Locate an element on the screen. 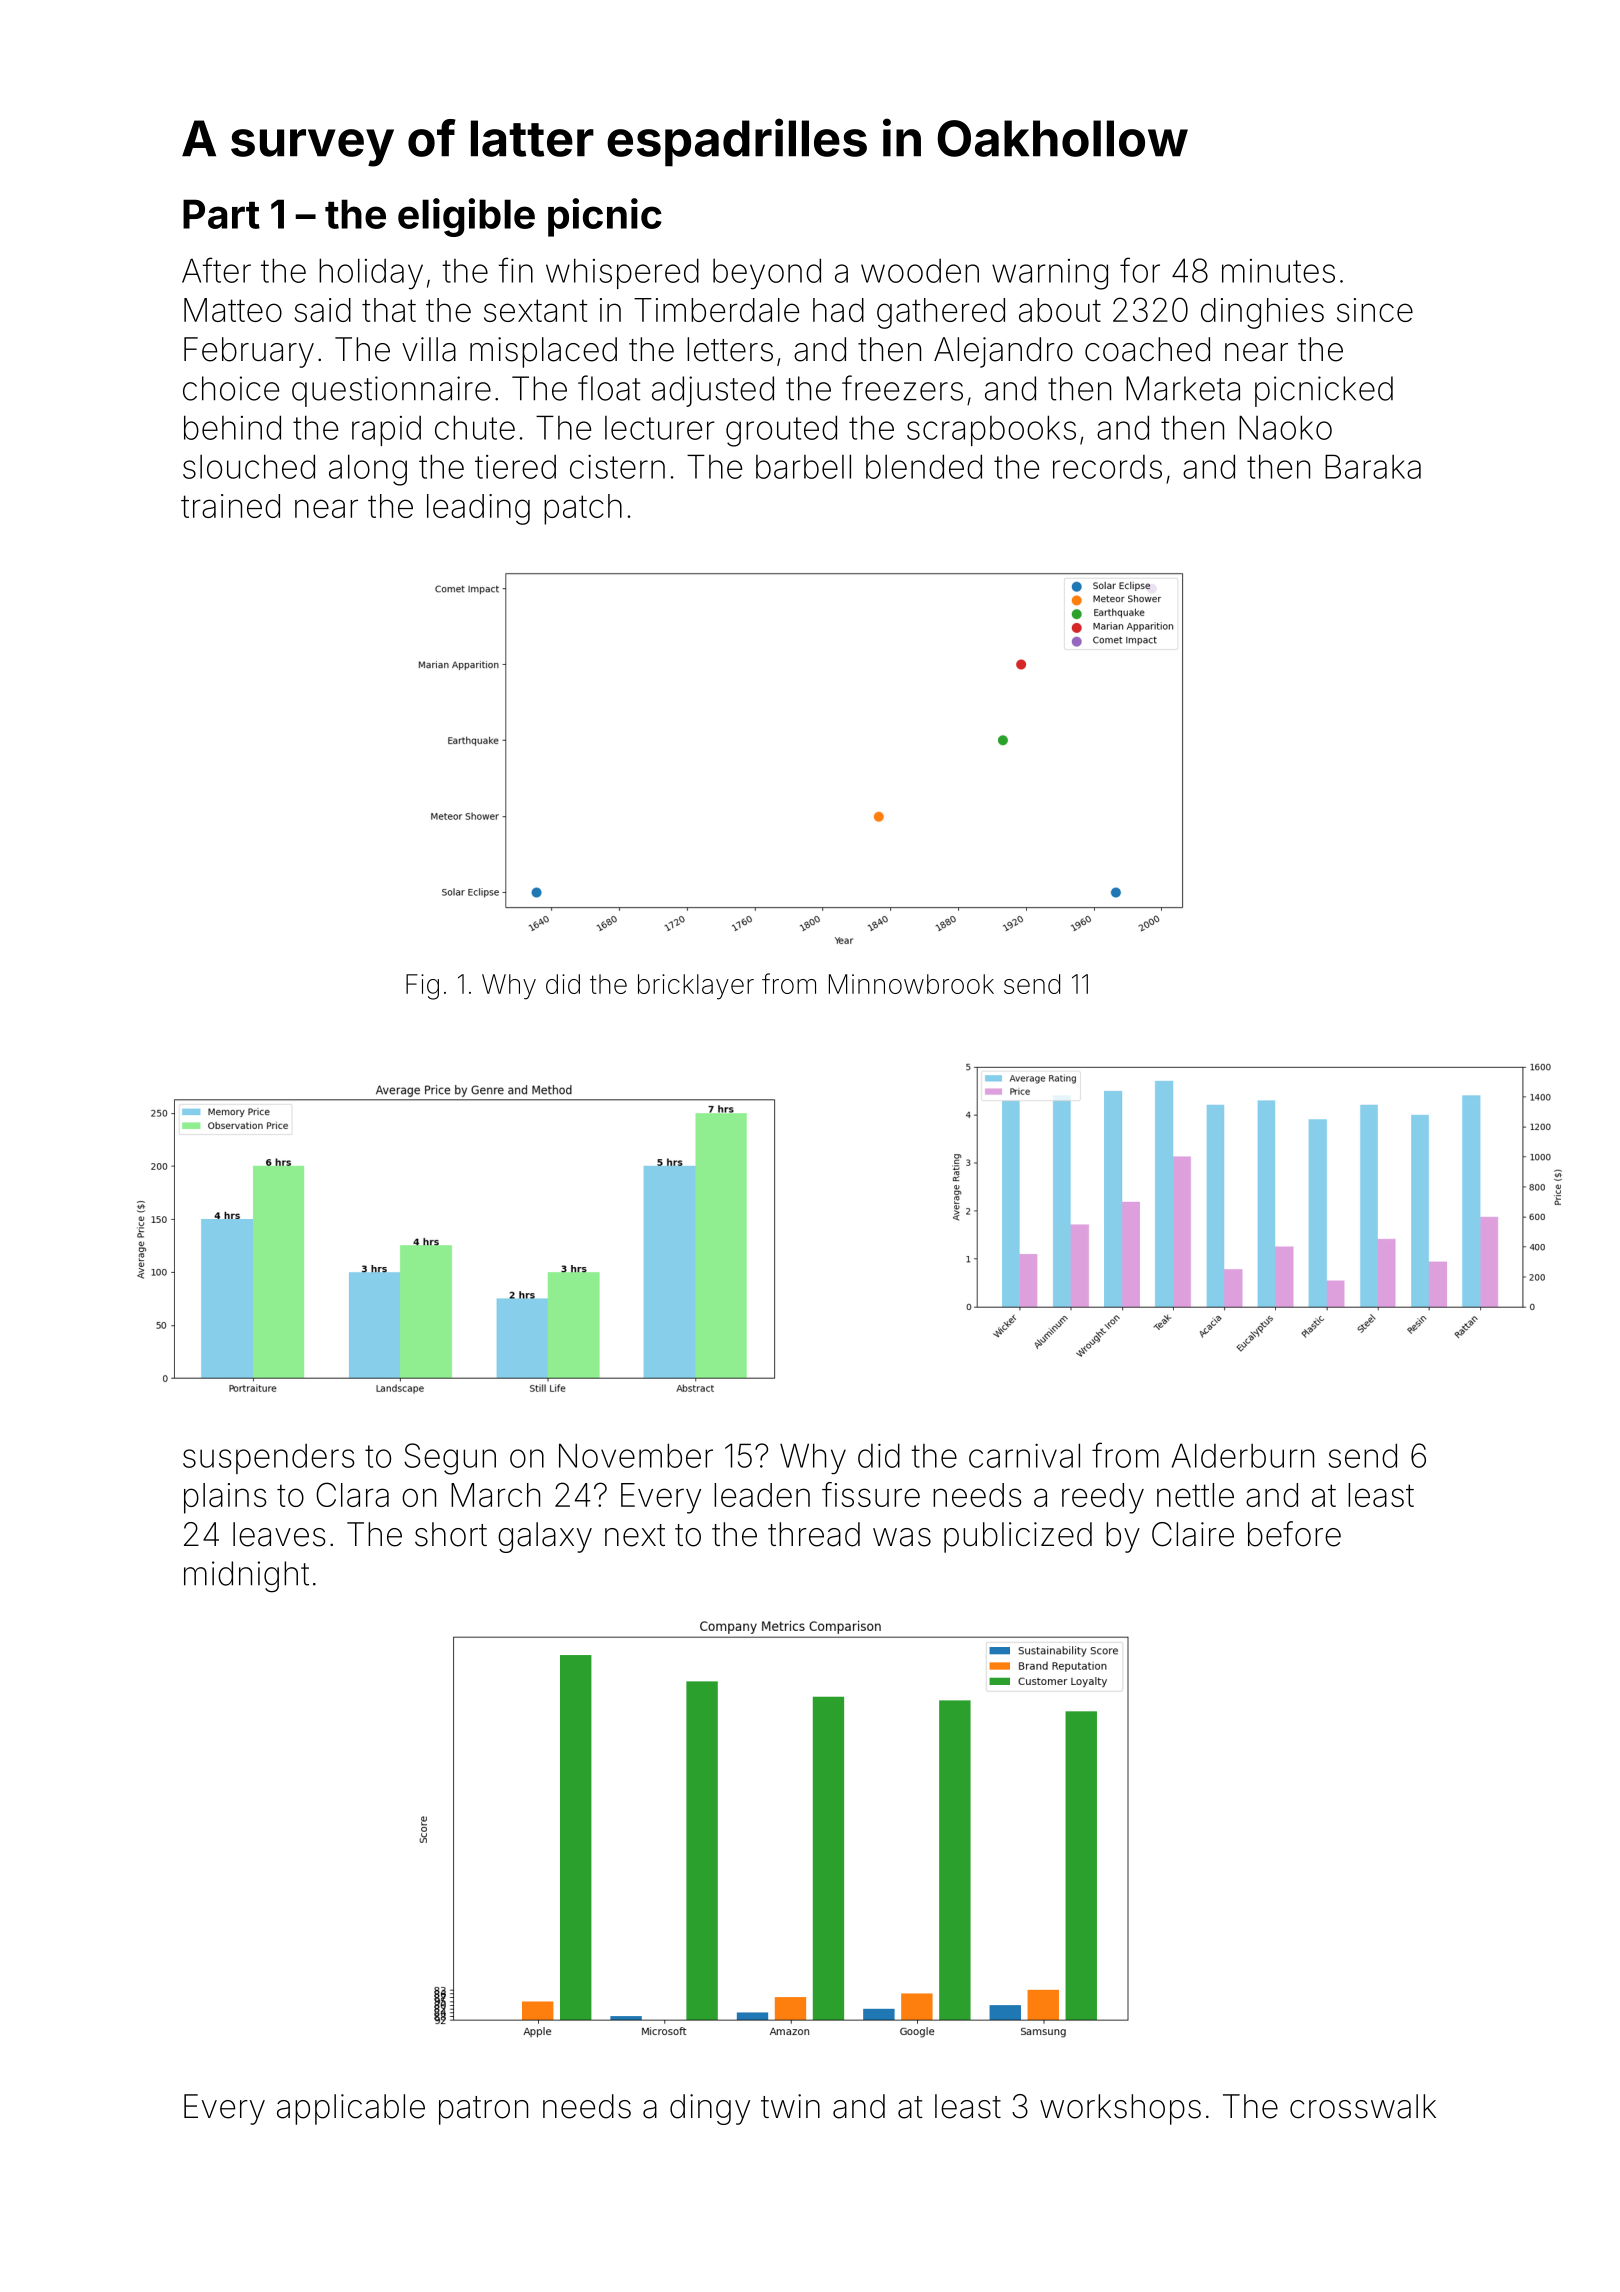 The width and height of the screenshot is (1620, 2292). leaden is located at coordinates (762, 1495).
